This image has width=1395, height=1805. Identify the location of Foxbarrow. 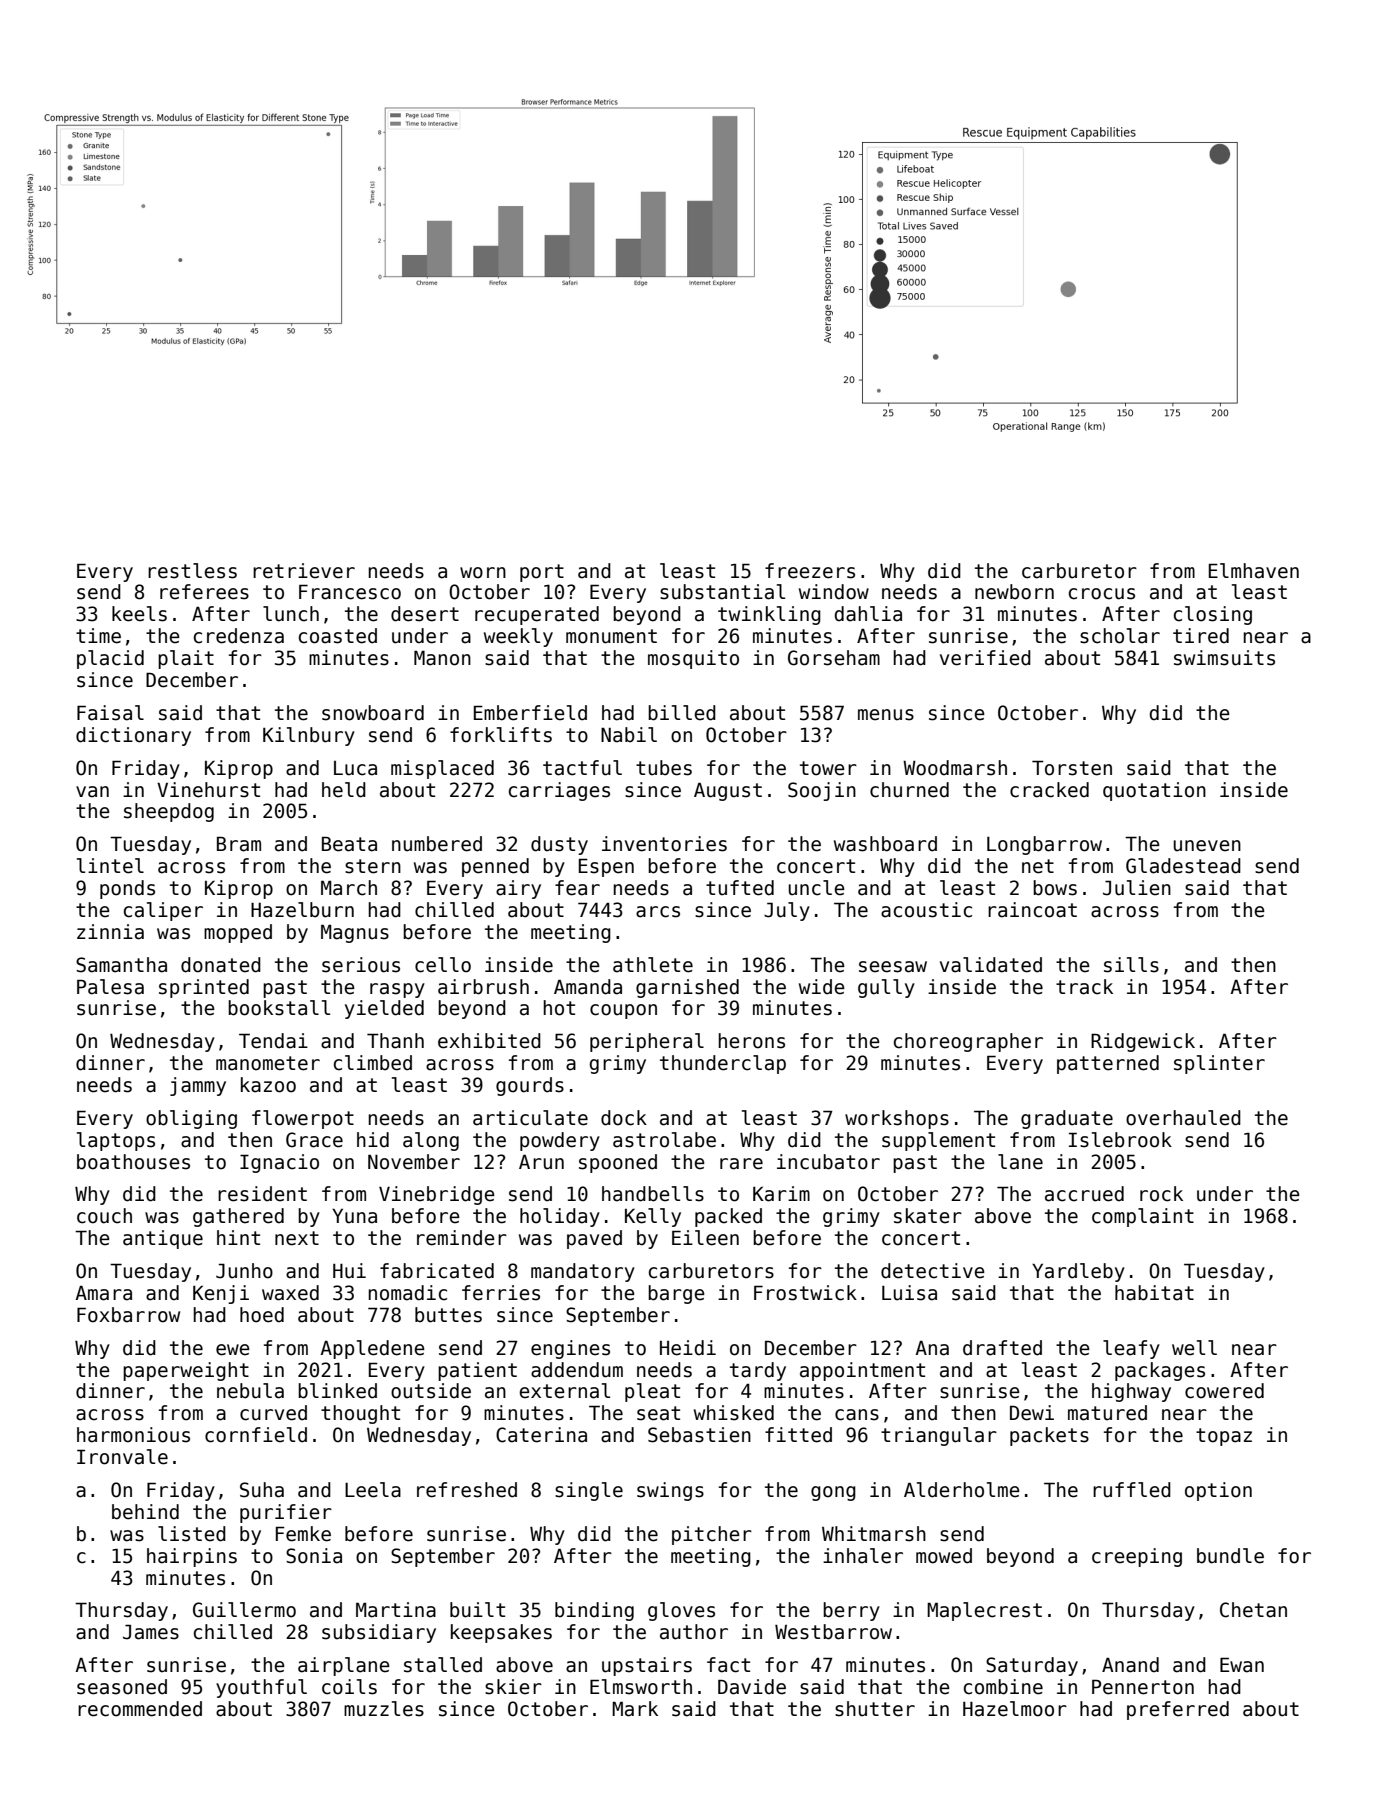
(128, 1315).
